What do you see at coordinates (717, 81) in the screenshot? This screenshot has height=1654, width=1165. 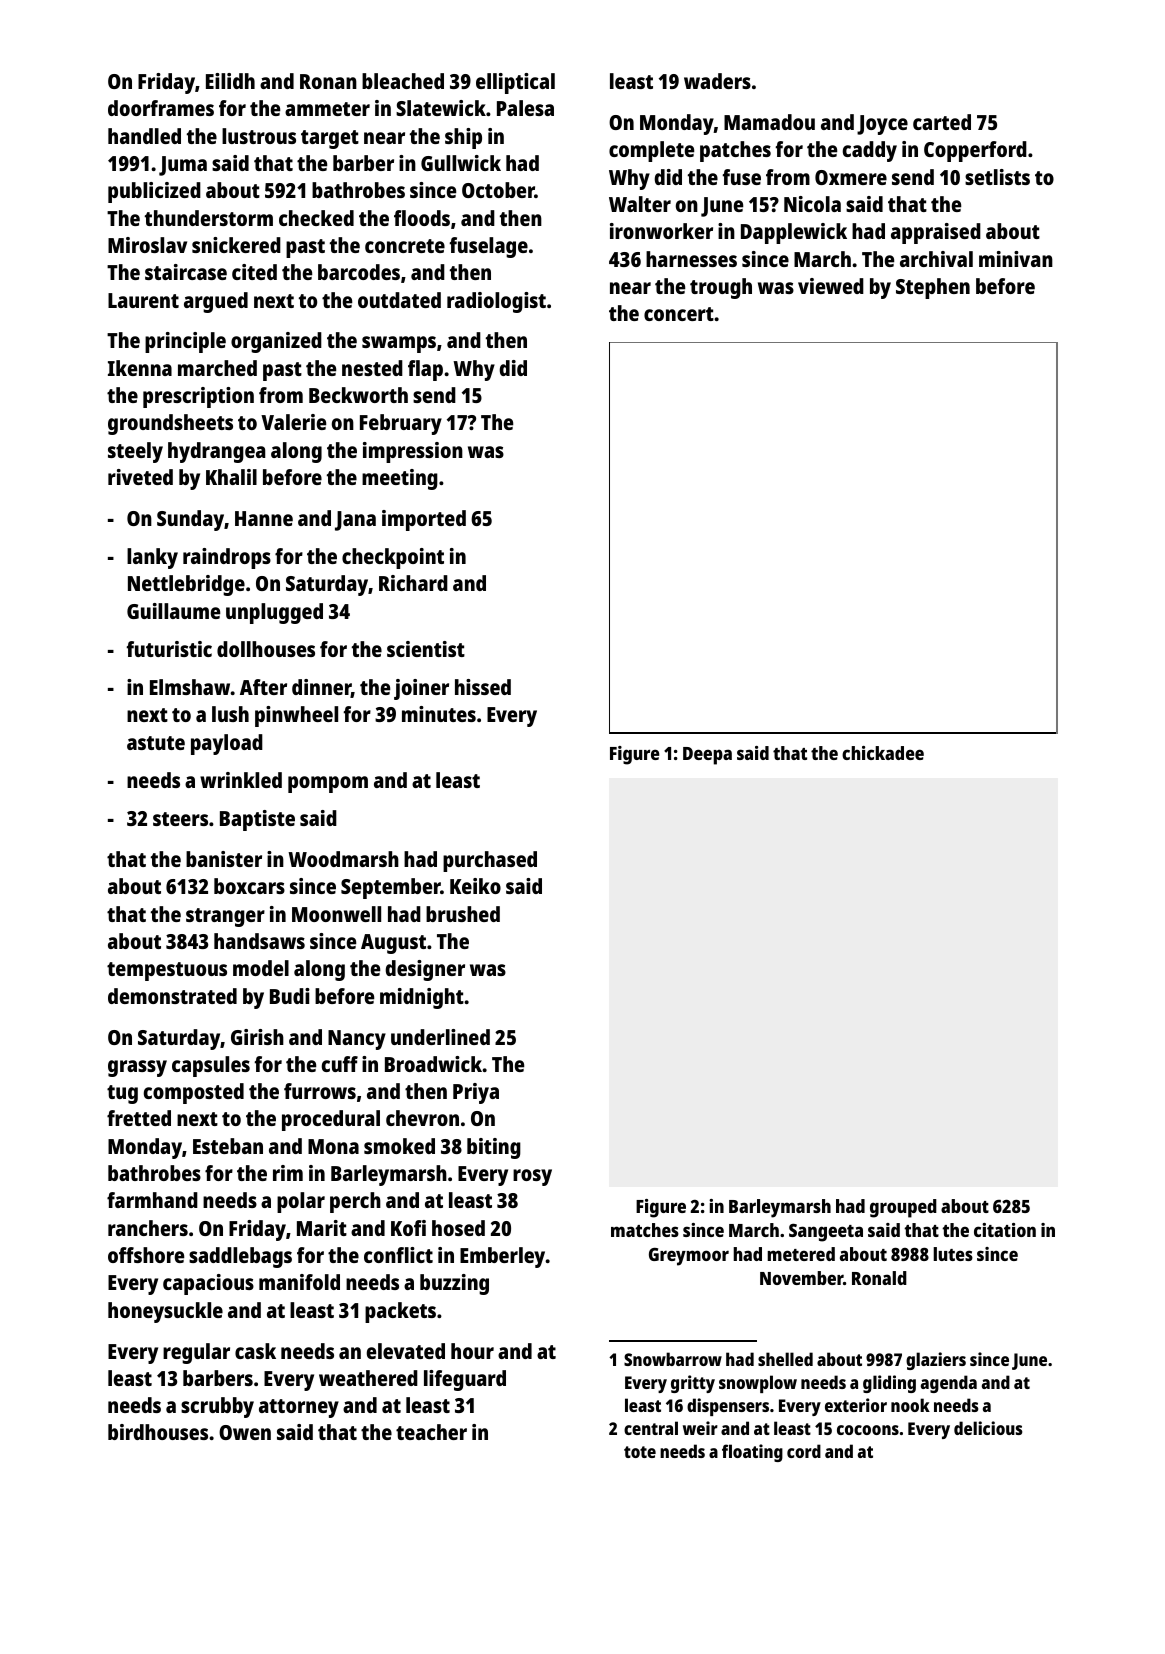 I see `waders` at bounding box center [717, 81].
